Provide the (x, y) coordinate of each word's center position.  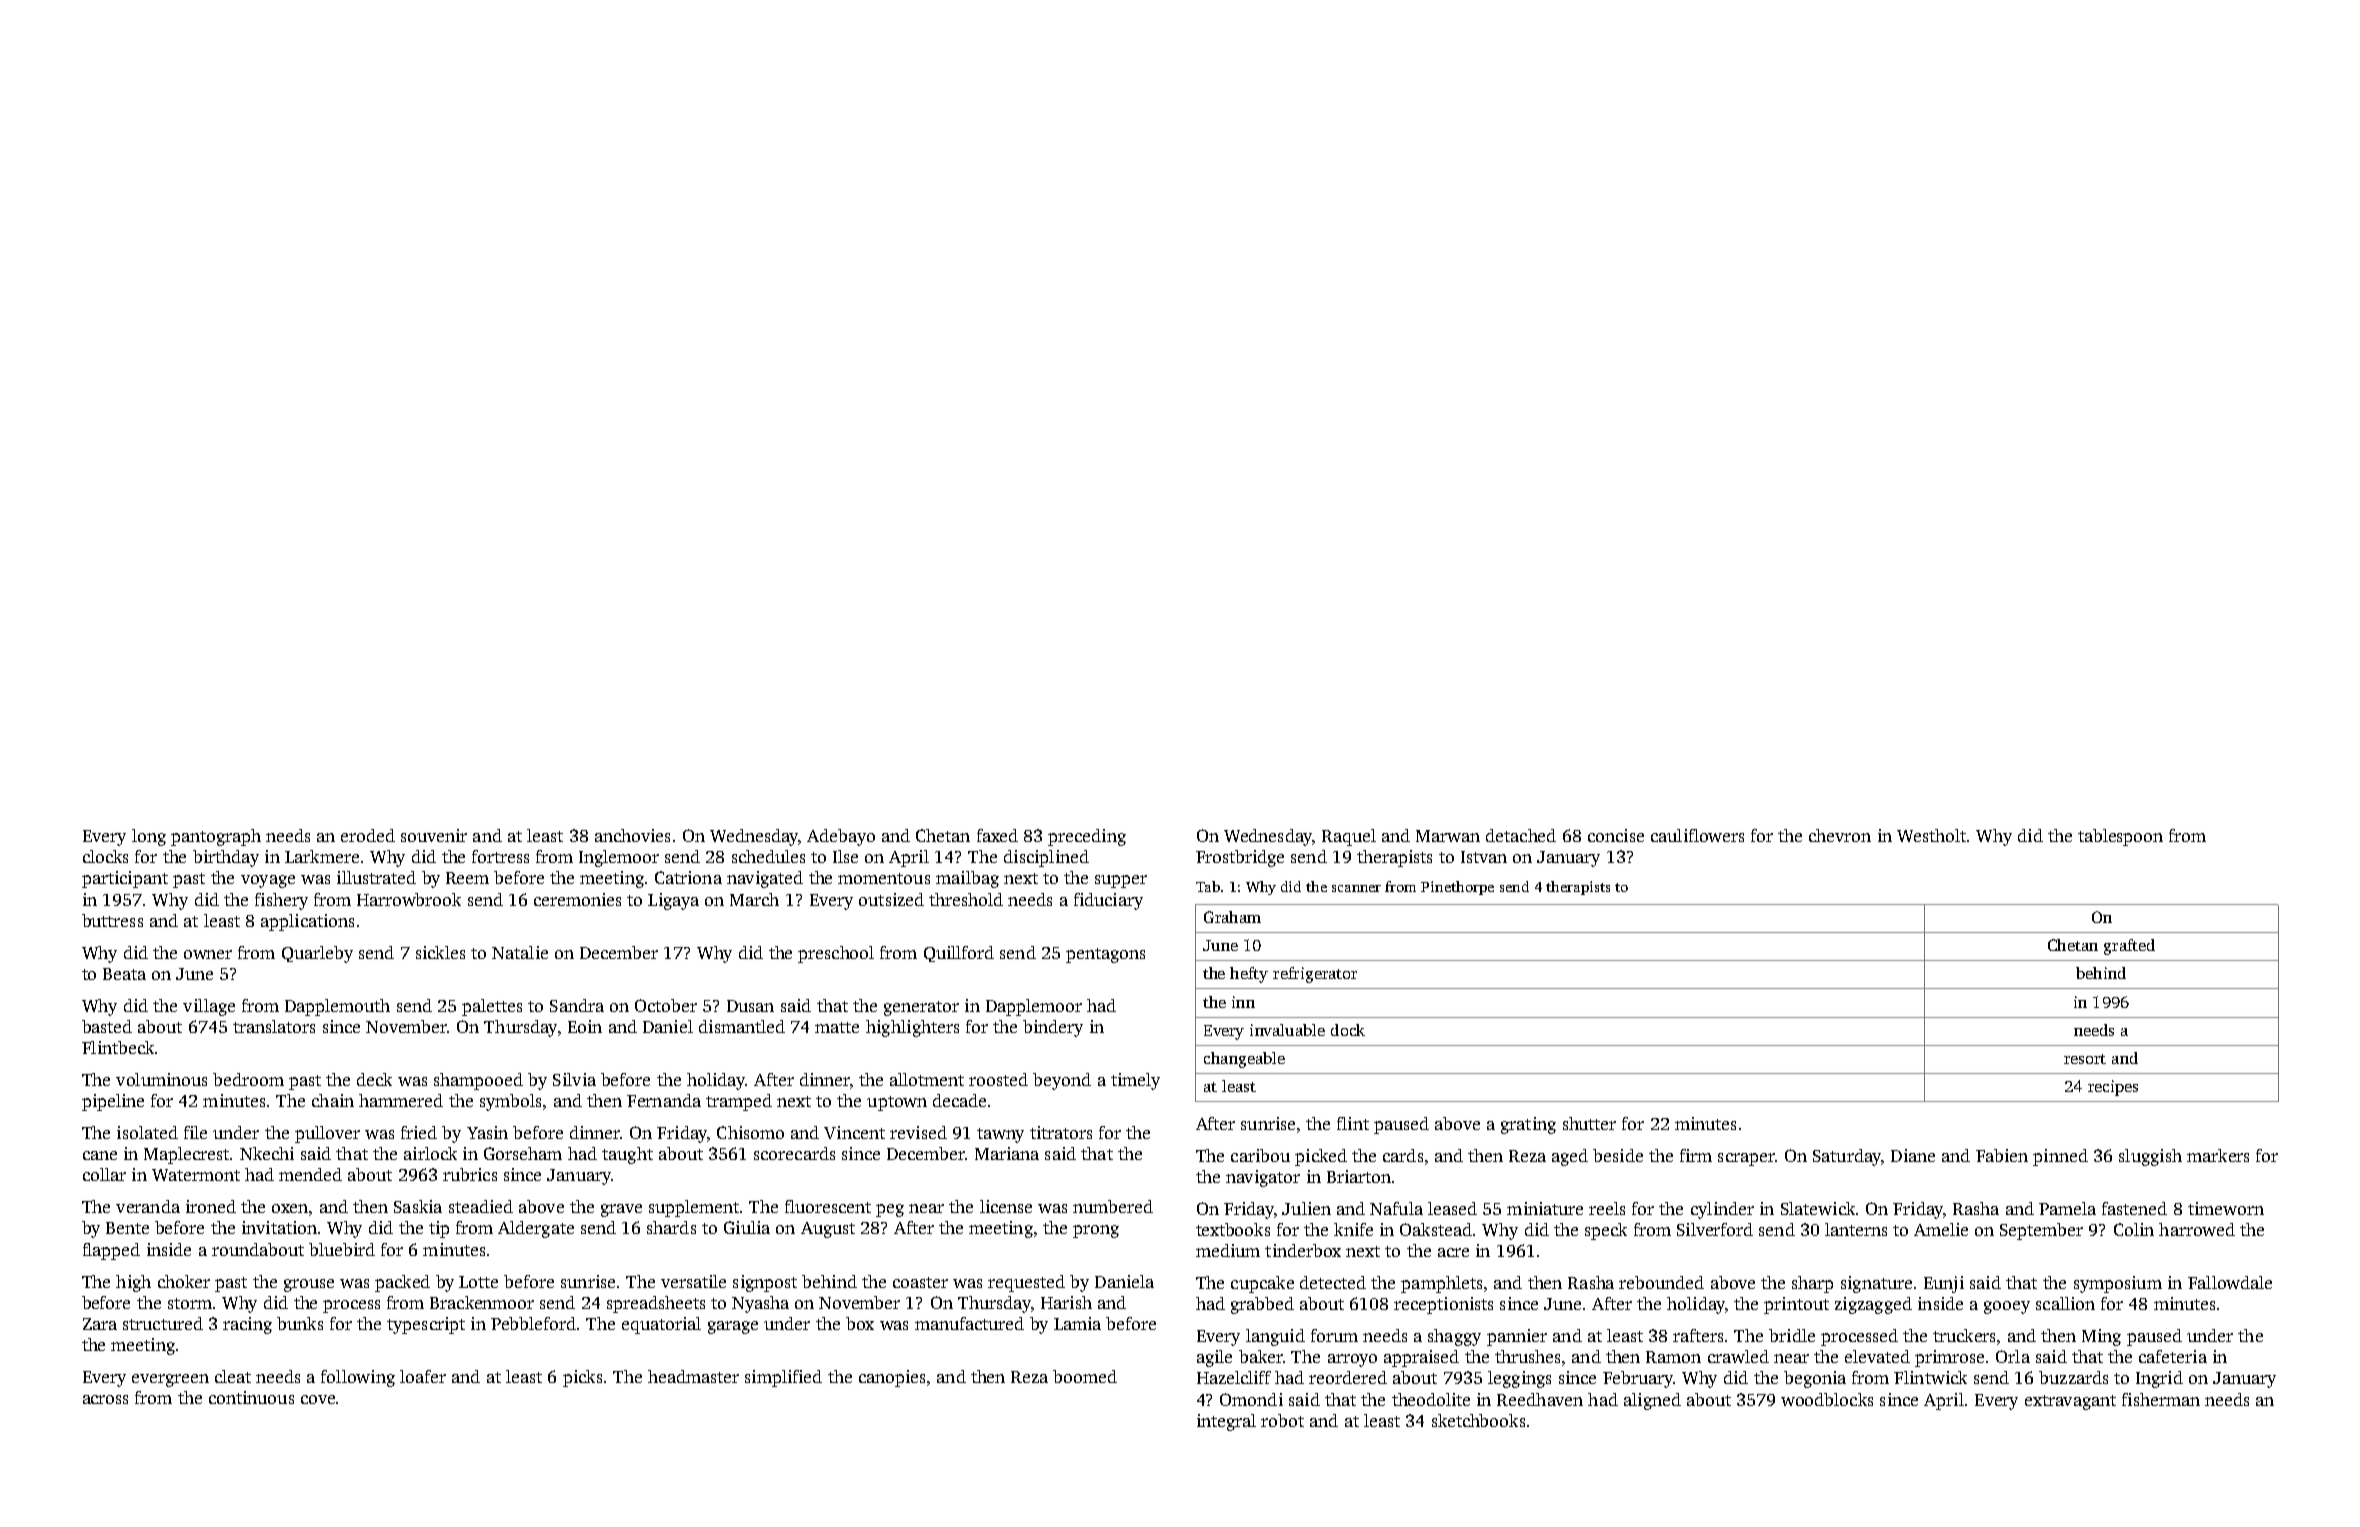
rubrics (470, 1174)
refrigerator (1315, 975)
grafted (2129, 947)
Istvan (1484, 857)
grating (1528, 1125)
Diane (1913, 1155)
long (149, 837)
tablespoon (2120, 837)
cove (318, 1399)
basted (107, 1026)
